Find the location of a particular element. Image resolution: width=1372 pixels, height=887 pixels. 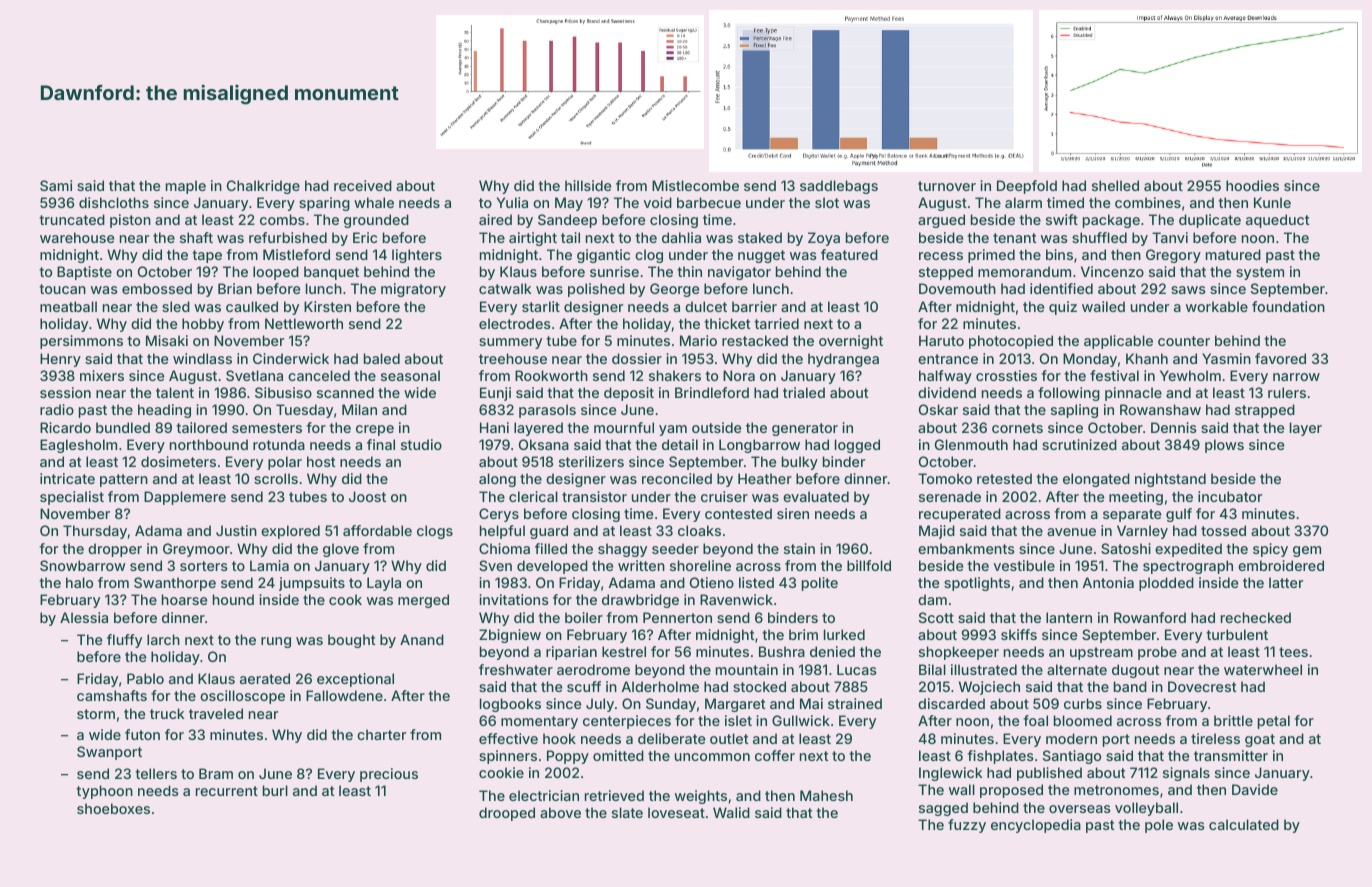

Eaglesholm is located at coordinates (78, 446).
